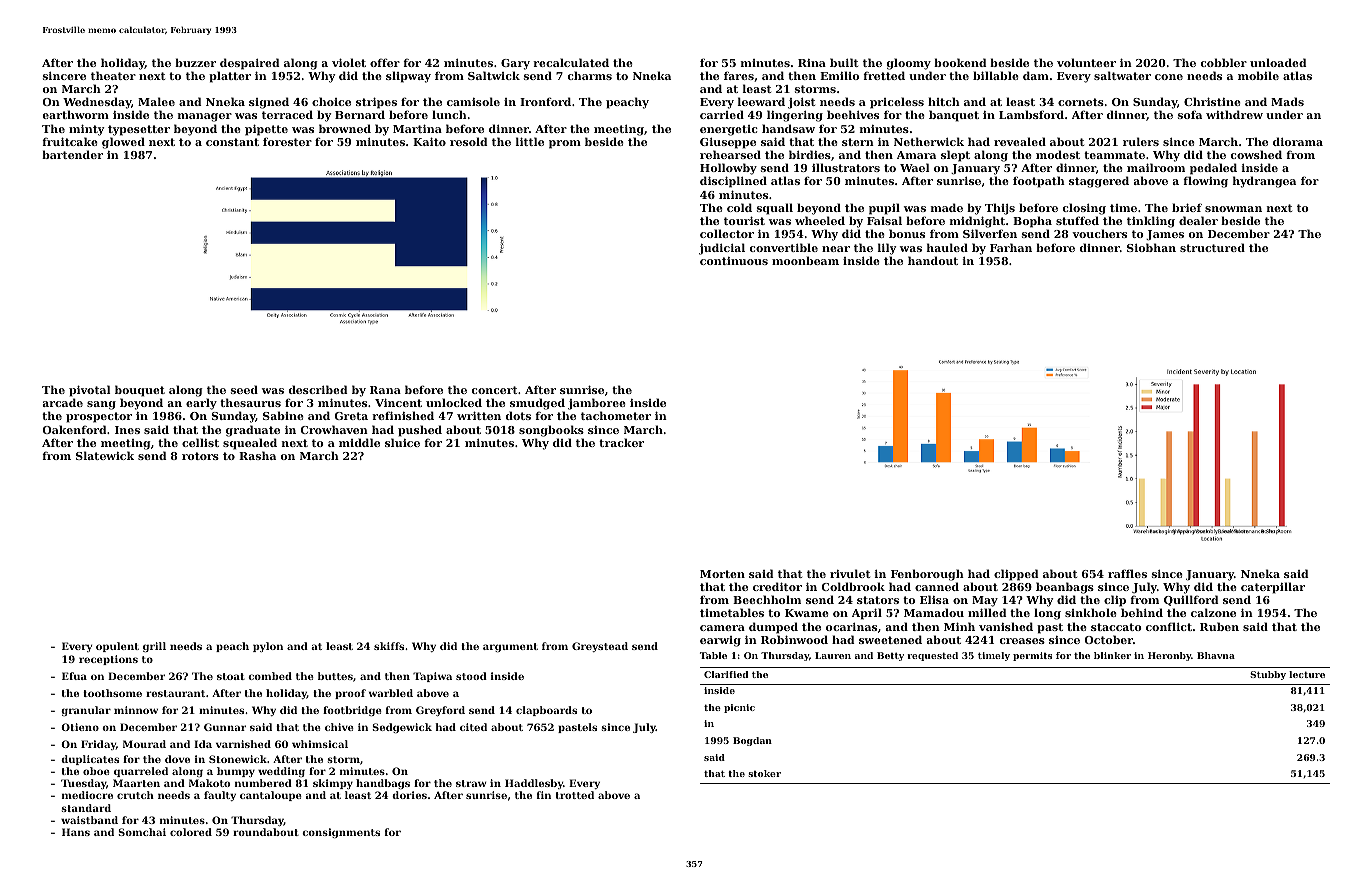 Image resolution: width=1372 pixels, height=887 pixels. Describe the element at coordinates (257, 455) in the screenshot. I see `Rasha` at that location.
